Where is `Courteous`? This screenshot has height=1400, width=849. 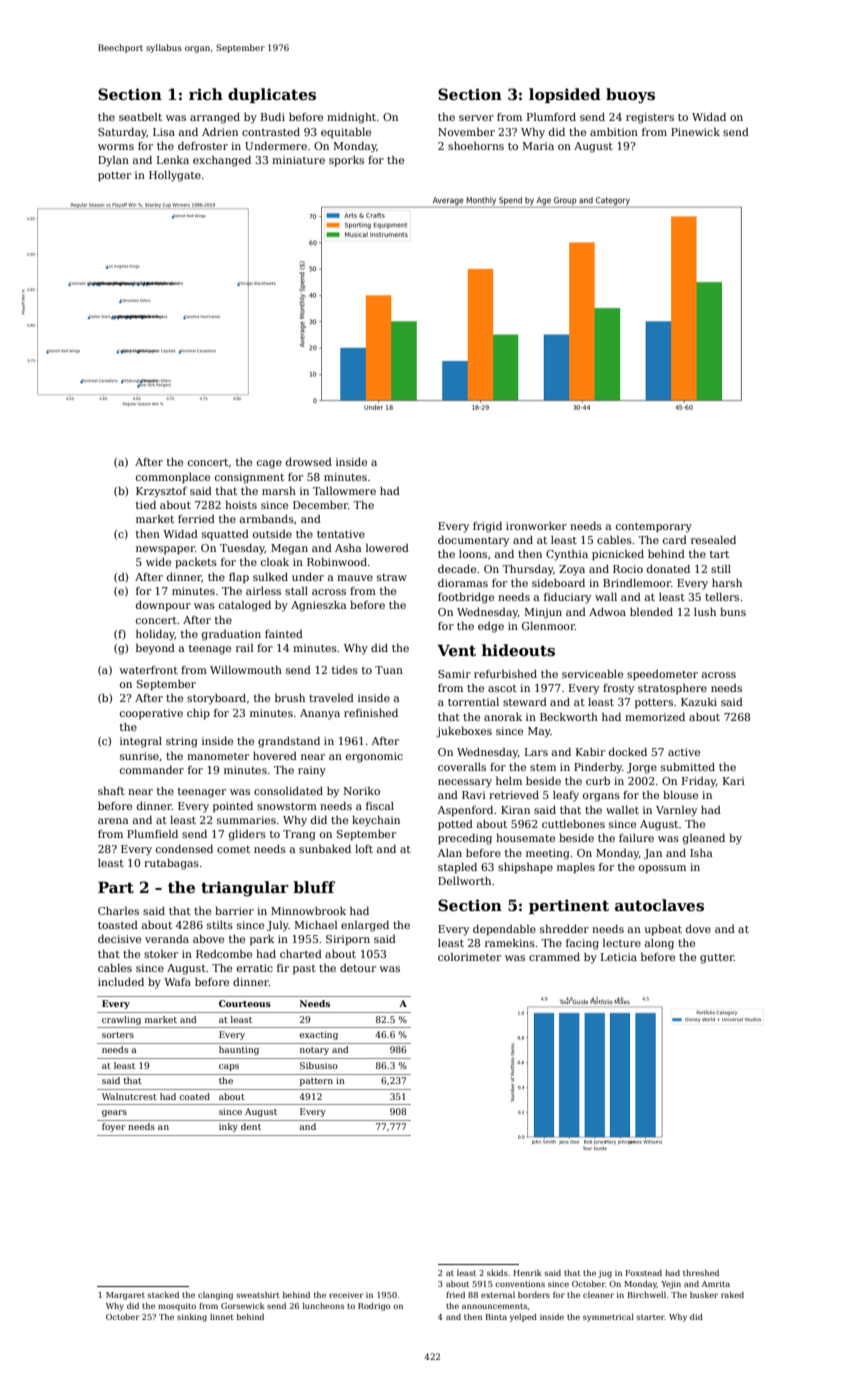
Courteous is located at coordinates (245, 1003).
